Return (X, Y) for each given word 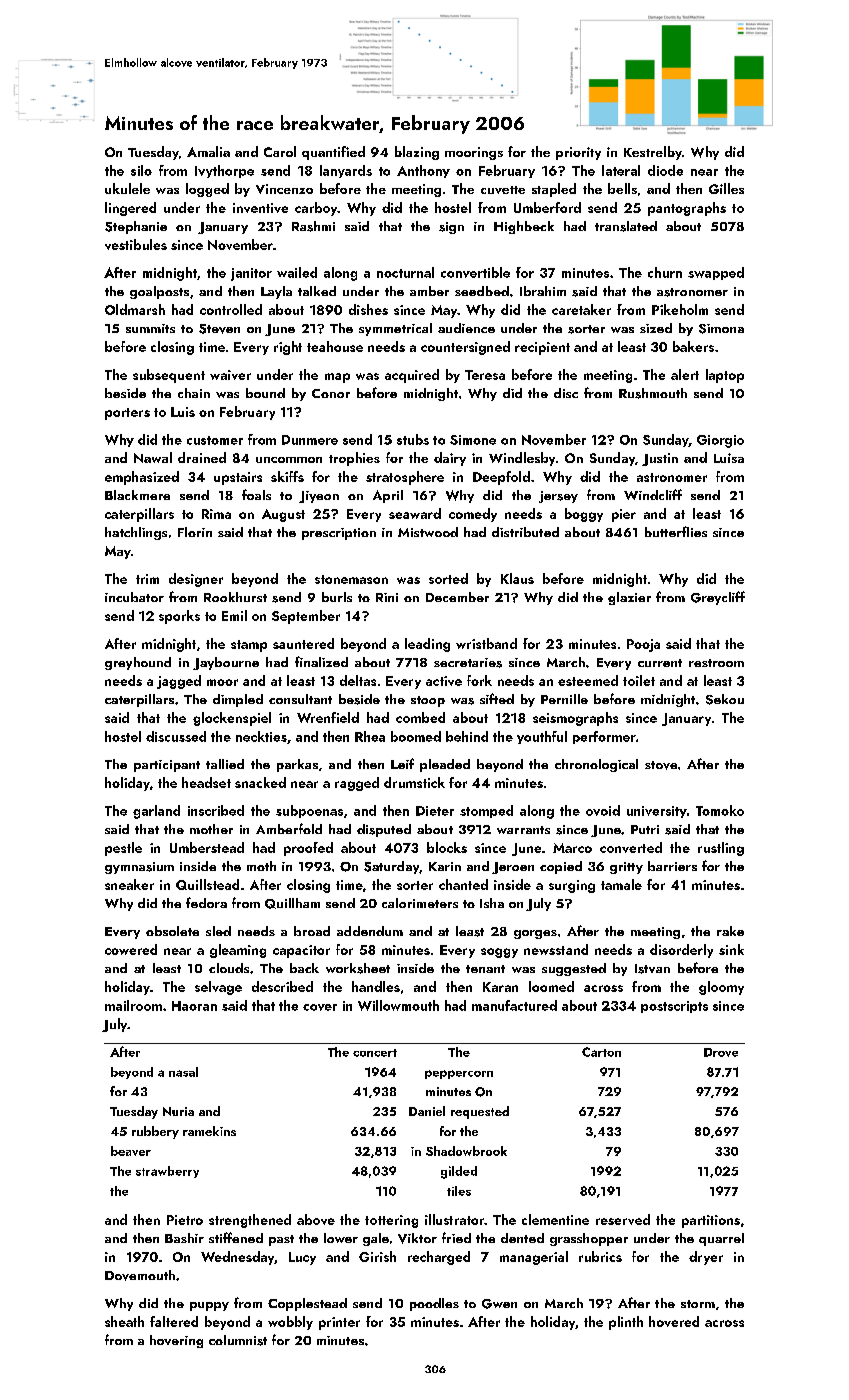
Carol (280, 151)
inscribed (216, 810)
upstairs (238, 478)
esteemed (588, 680)
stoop (428, 701)
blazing (417, 153)
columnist (238, 1340)
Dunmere (310, 440)
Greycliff (718, 598)
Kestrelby (653, 153)
